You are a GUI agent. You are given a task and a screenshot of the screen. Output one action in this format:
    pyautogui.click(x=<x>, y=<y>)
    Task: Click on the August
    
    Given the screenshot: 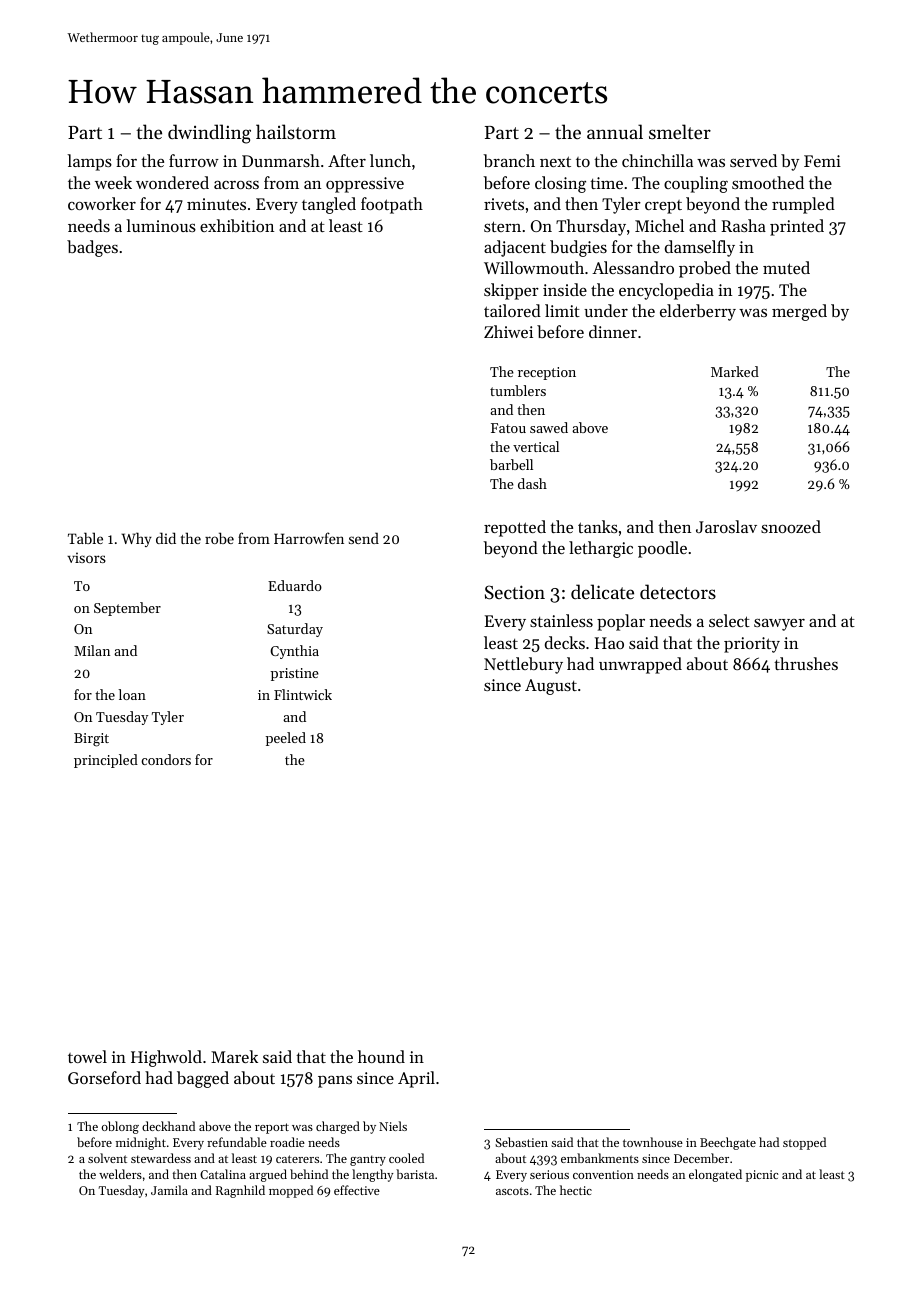 What is the action you would take?
    pyautogui.click(x=551, y=687)
